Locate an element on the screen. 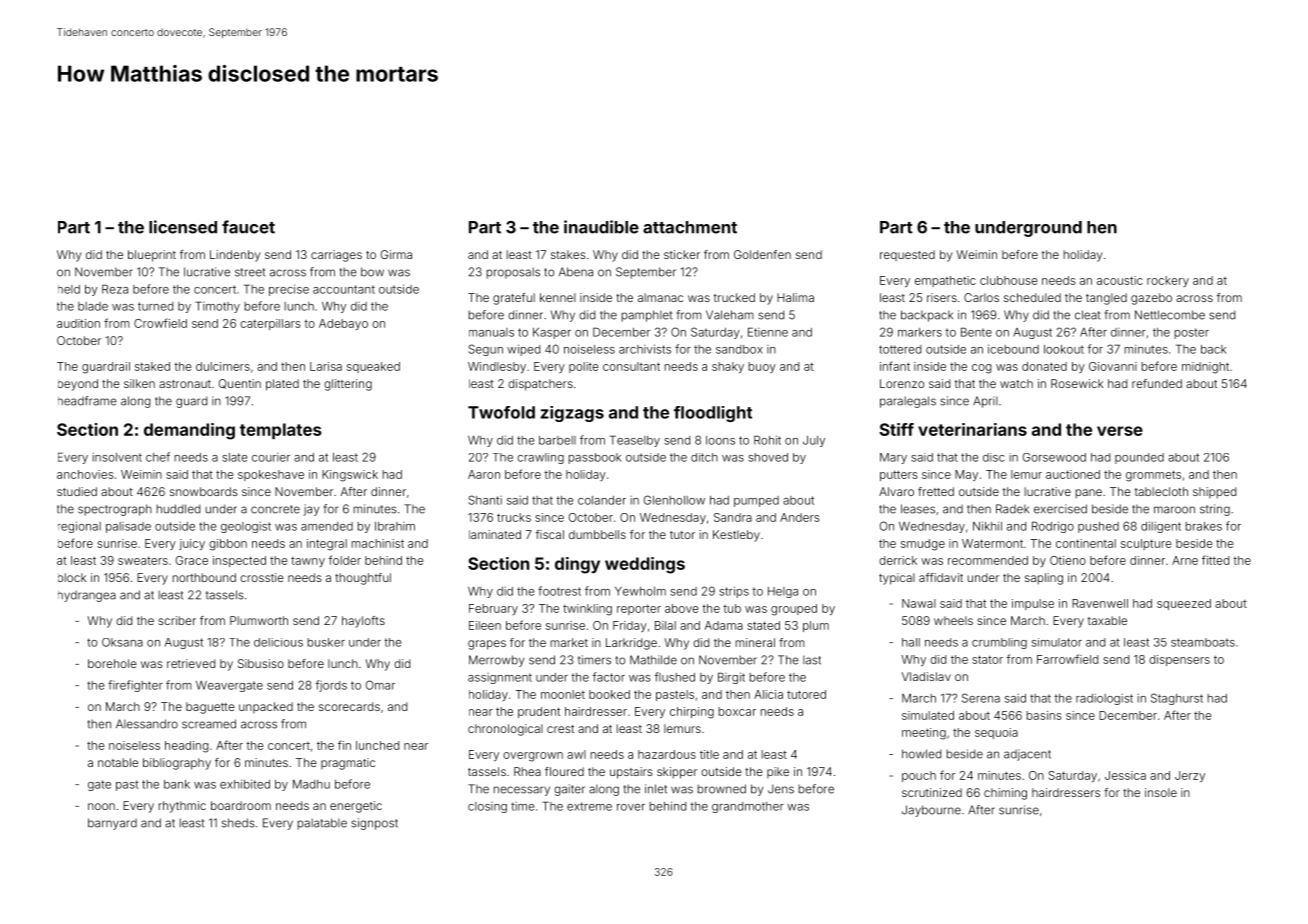  energetic is located at coordinates (356, 807).
